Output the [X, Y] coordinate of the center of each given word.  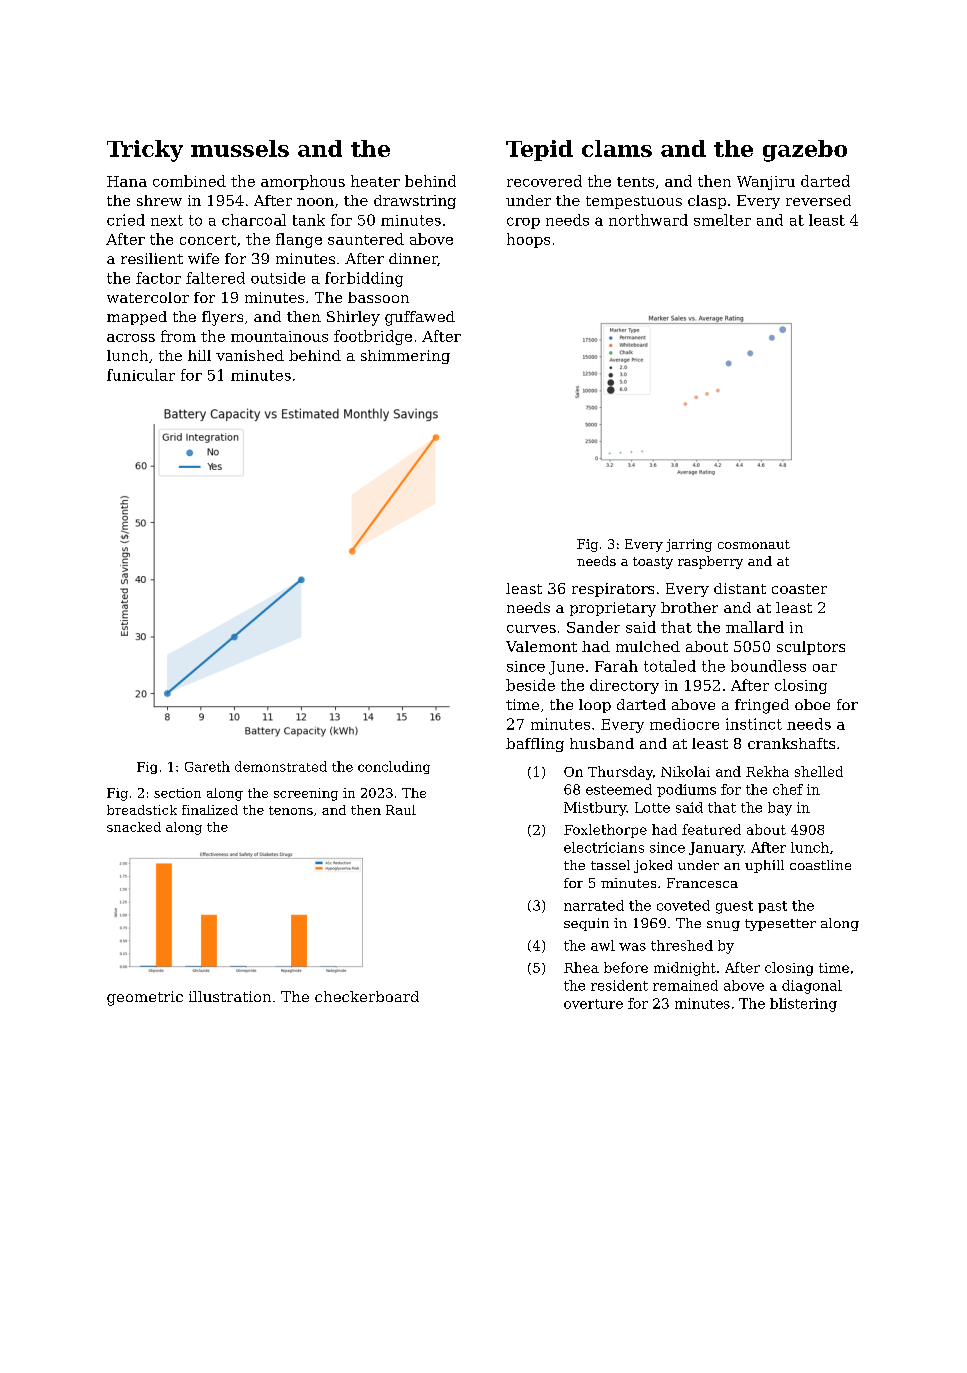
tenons [291, 810]
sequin [586, 924]
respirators [613, 590]
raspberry [710, 562]
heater [375, 181]
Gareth [207, 766]
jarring [689, 545]
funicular [141, 375]
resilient [152, 258]
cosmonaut [754, 544]
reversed [818, 200]
